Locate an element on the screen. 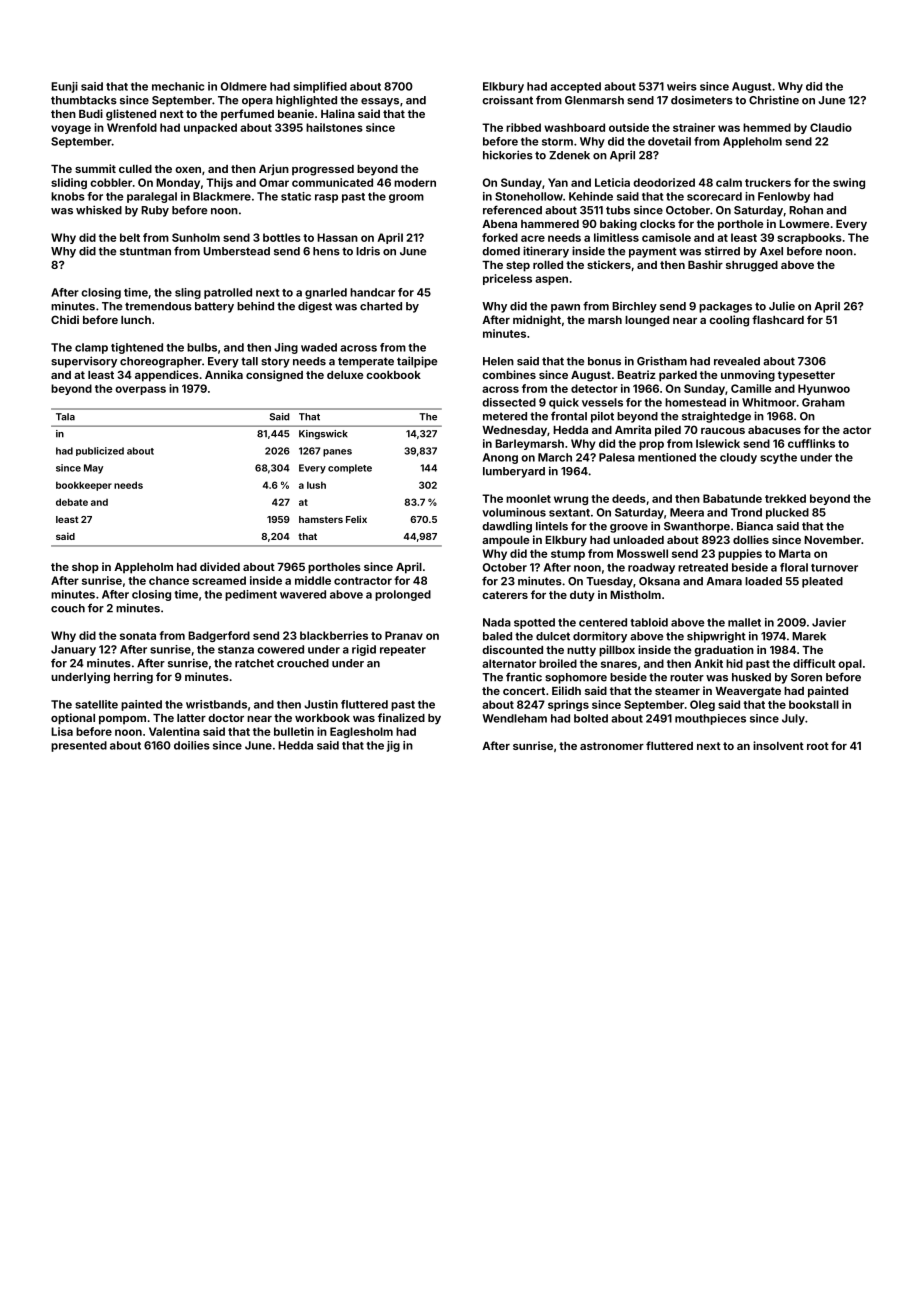 The image size is (924, 1308). Budi is located at coordinates (91, 113).
